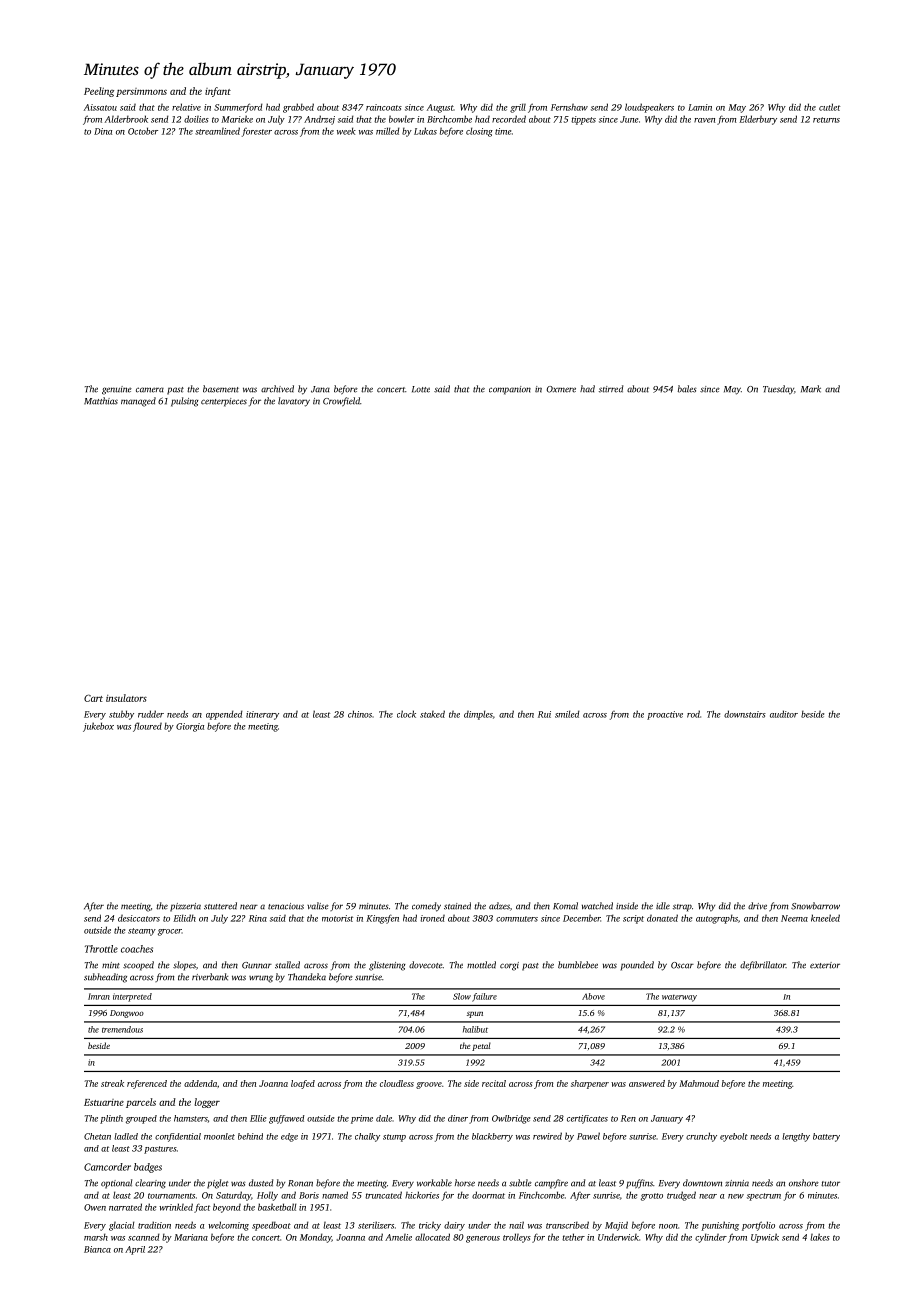  What do you see at coordinates (286, 906) in the image?
I see `tenacious` at bounding box center [286, 906].
